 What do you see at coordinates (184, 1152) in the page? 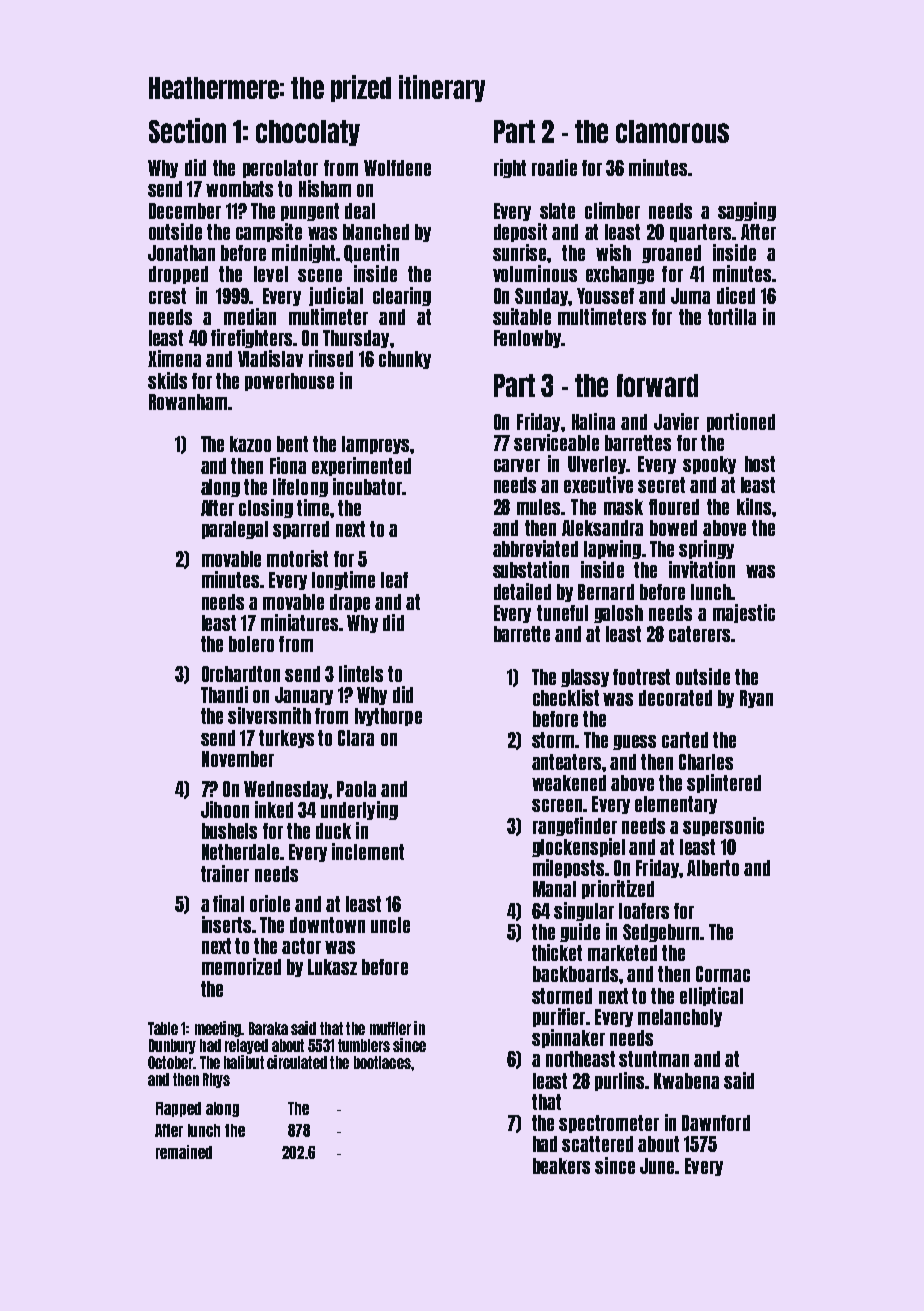
I see `remained` at bounding box center [184, 1152].
